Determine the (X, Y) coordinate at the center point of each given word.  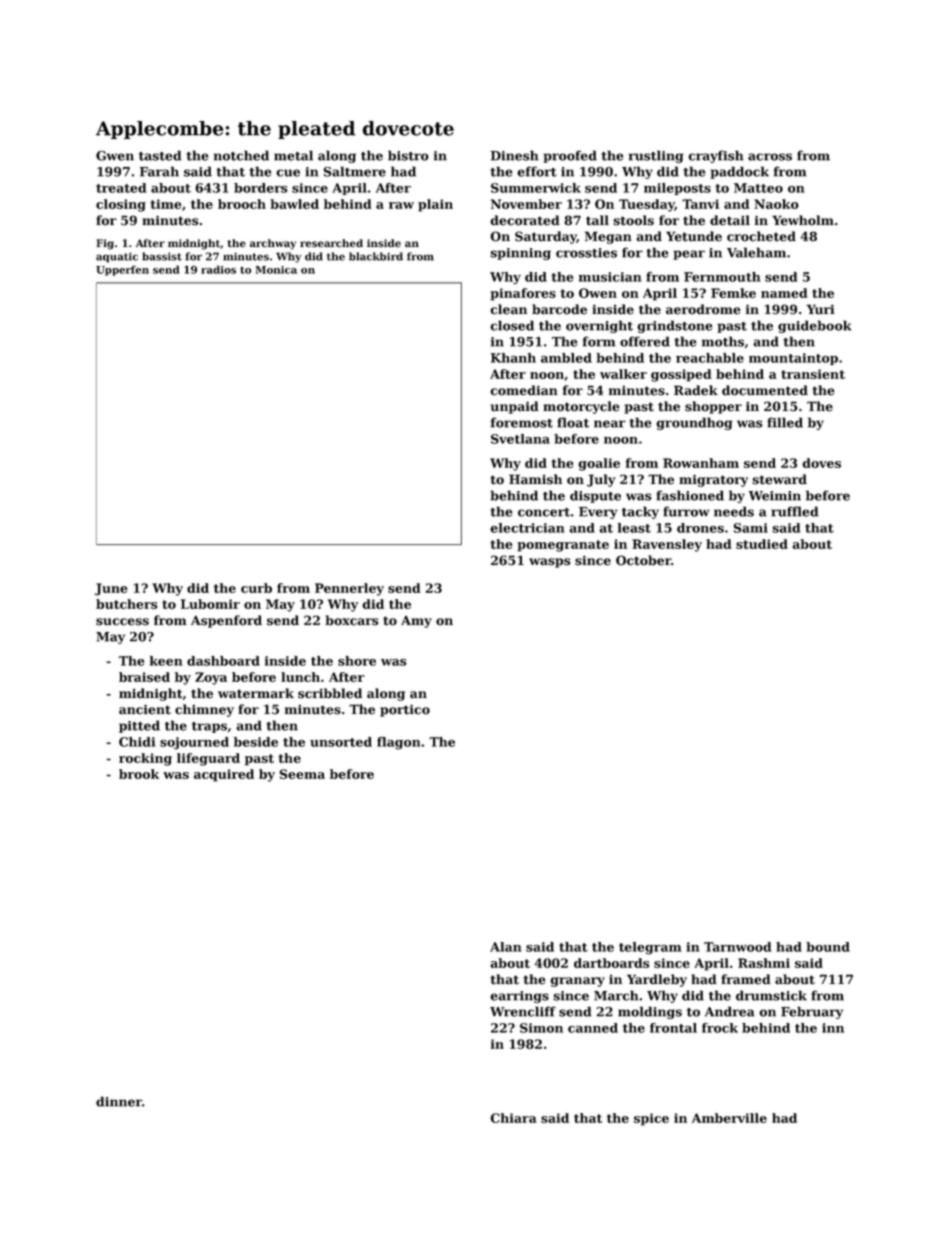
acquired (224, 775)
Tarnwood (738, 947)
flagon (399, 743)
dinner (119, 1101)
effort (537, 171)
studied (762, 544)
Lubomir (210, 604)
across (770, 157)
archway (273, 244)
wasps (549, 563)
